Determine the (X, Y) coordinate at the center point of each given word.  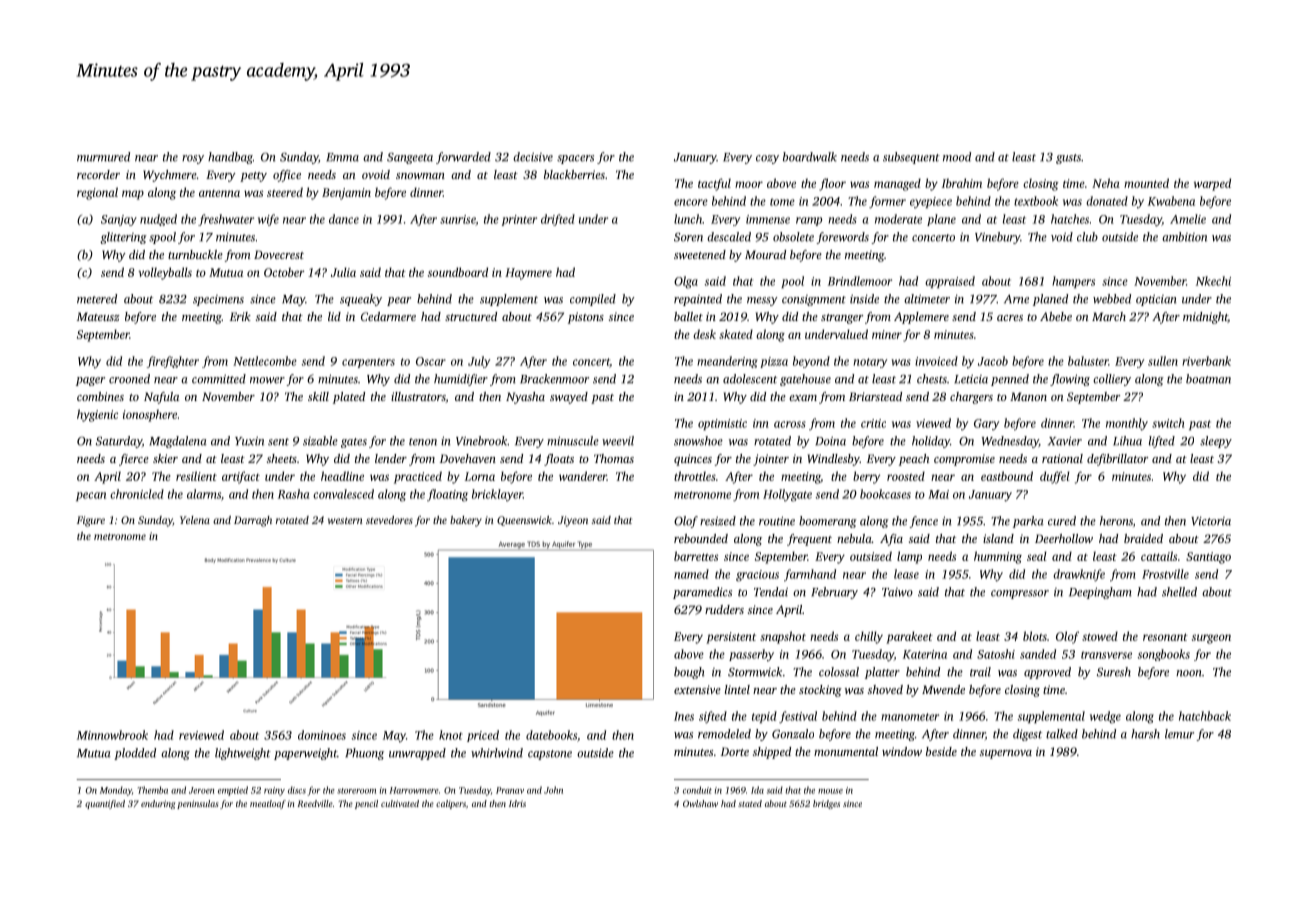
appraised (950, 282)
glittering (123, 238)
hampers (1073, 282)
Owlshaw (700, 803)
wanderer (583, 476)
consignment (814, 300)
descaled (729, 237)
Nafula (161, 398)
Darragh (253, 521)
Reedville (315, 803)
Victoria (1211, 521)
